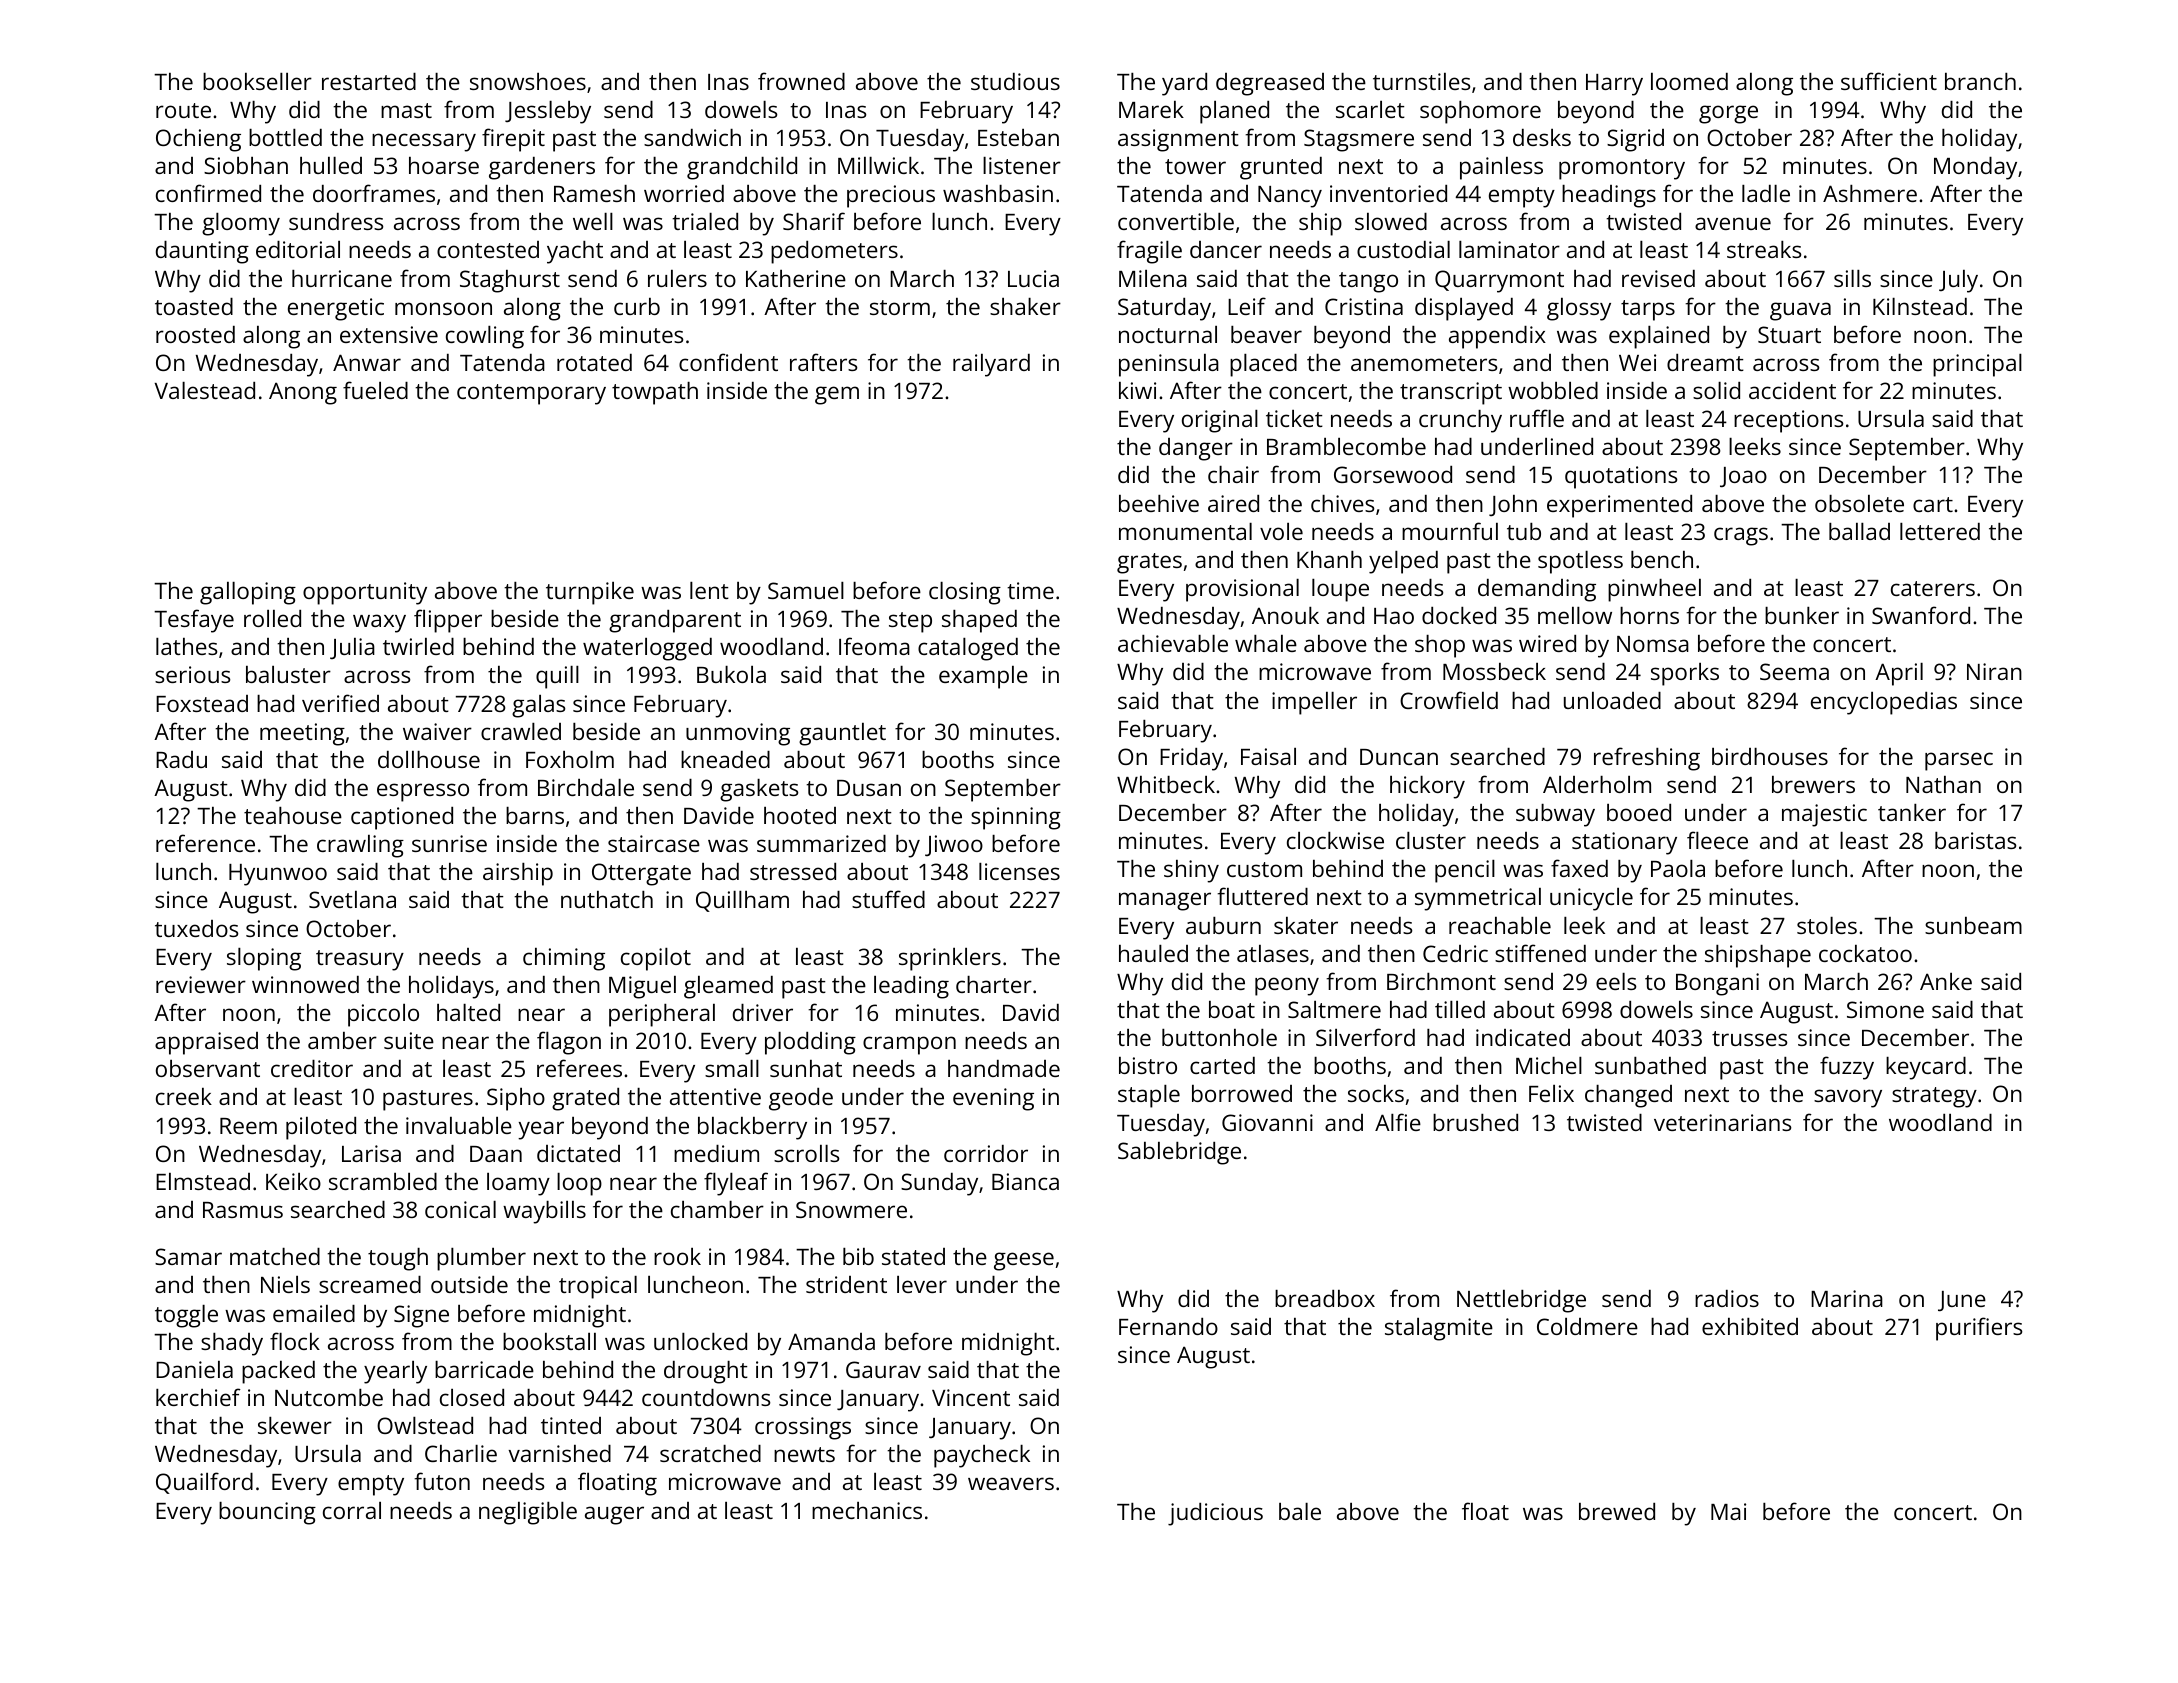 The image size is (2178, 1683). What do you see at coordinates (1975, 840) in the screenshot?
I see `baristas` at bounding box center [1975, 840].
